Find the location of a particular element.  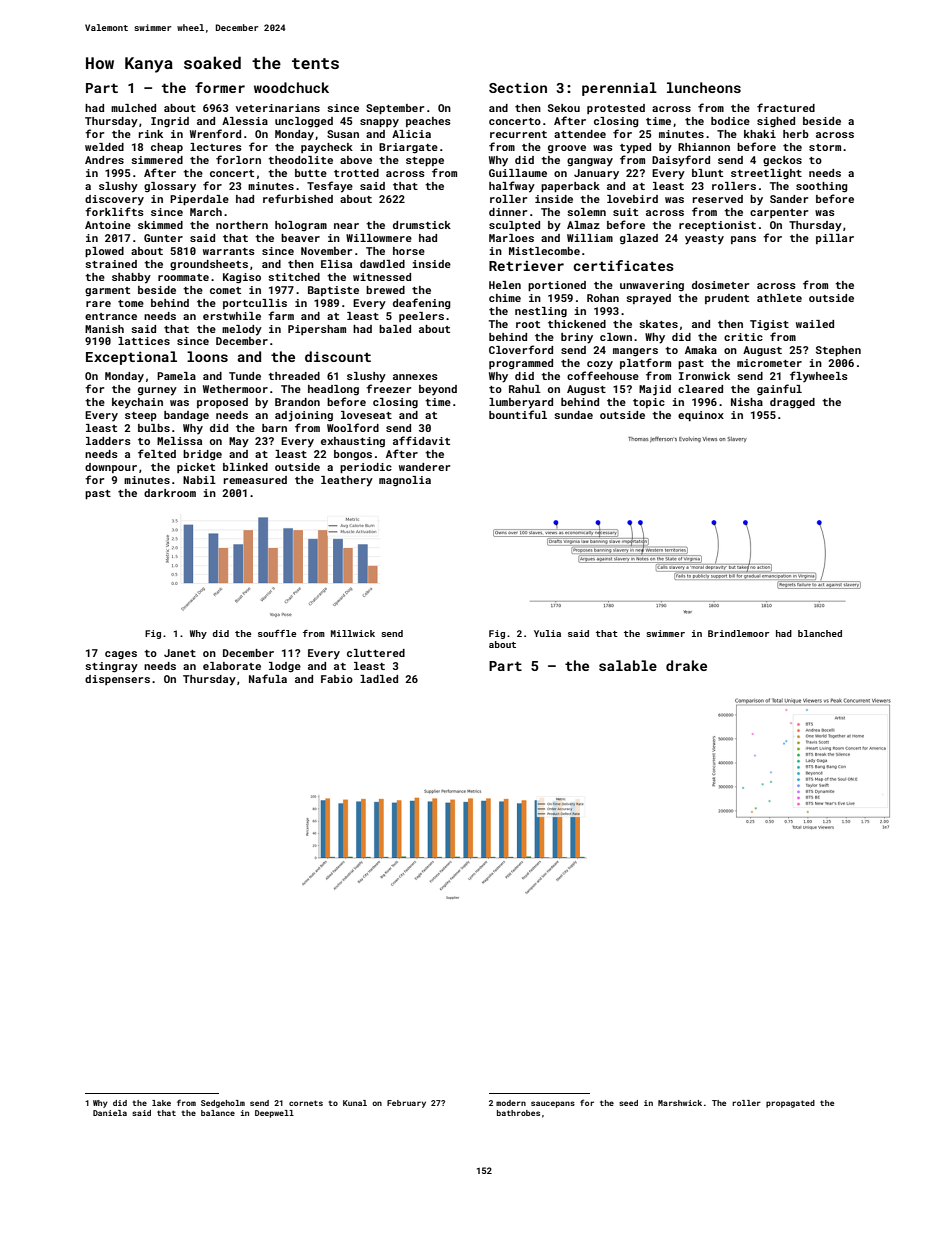

bathrobes is located at coordinates (518, 1113).
